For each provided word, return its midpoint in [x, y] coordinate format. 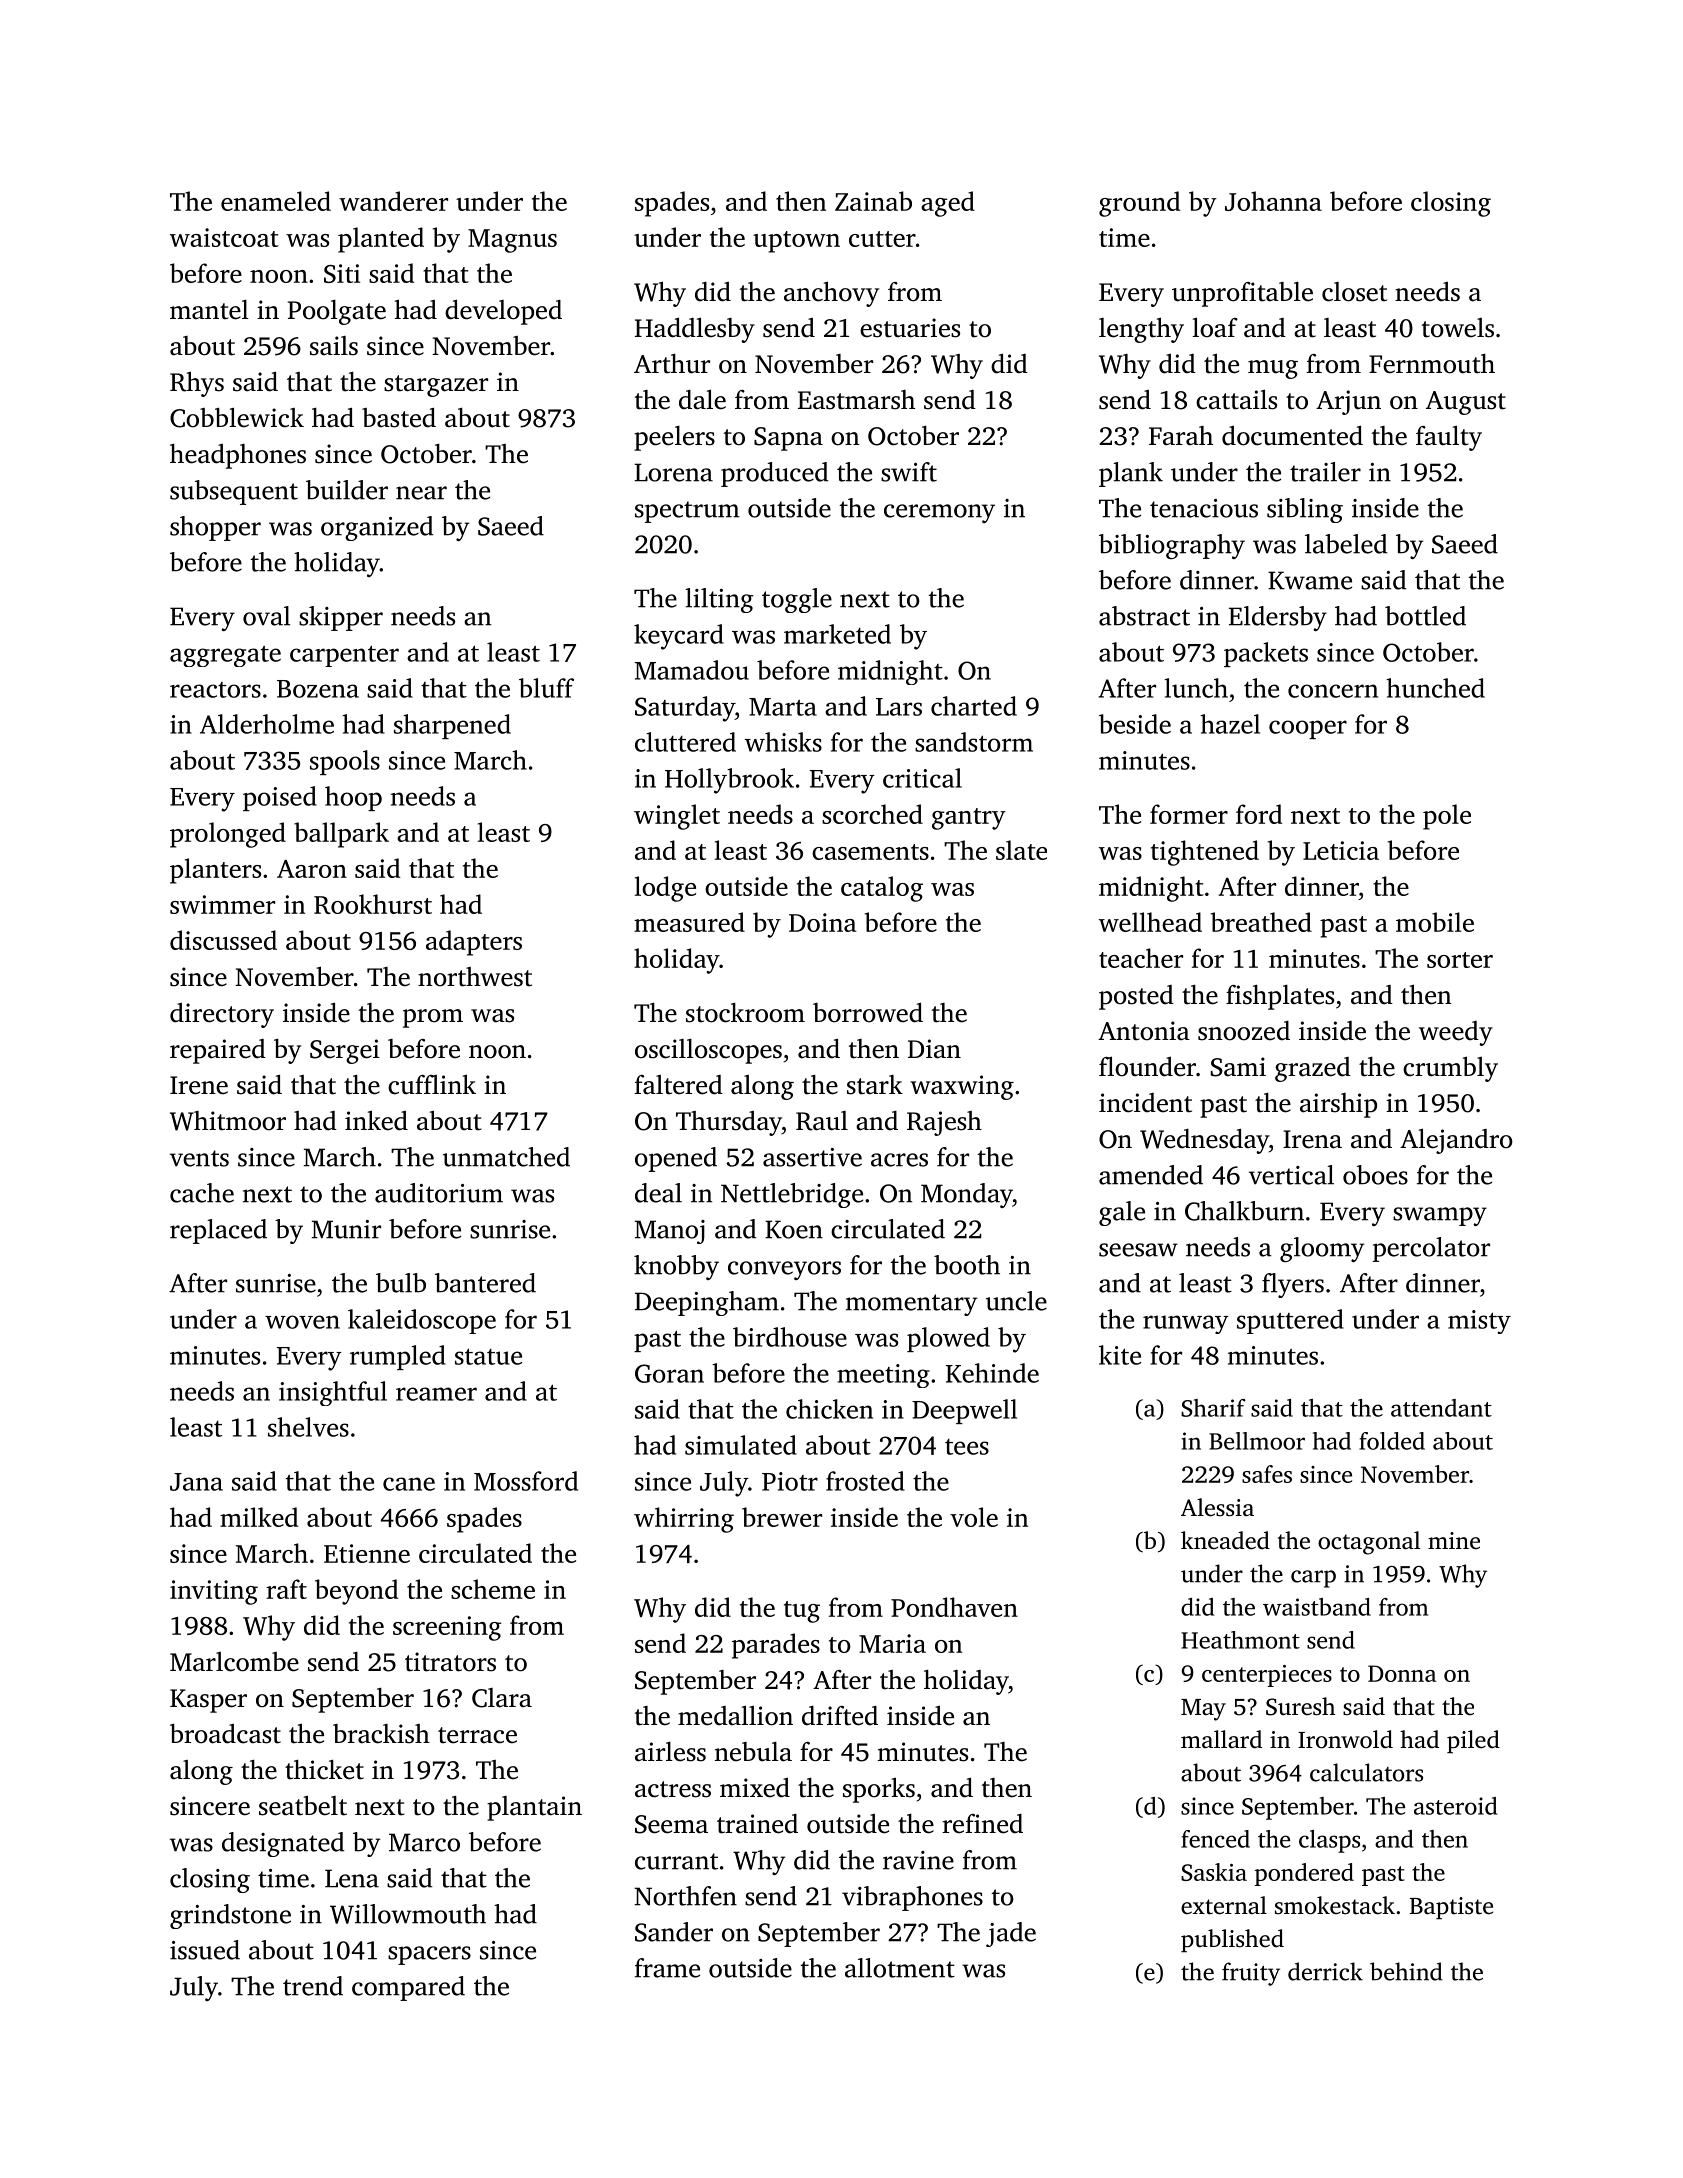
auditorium [439, 1193]
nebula [753, 1752]
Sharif [1213, 1408]
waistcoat [224, 237]
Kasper [208, 1701]
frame [667, 1968]
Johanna [1273, 201]
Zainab [873, 201]
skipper [341, 618]
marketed [837, 634]
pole [1447, 817]
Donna [1402, 1673]
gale [1122, 1213]
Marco [424, 1842]
